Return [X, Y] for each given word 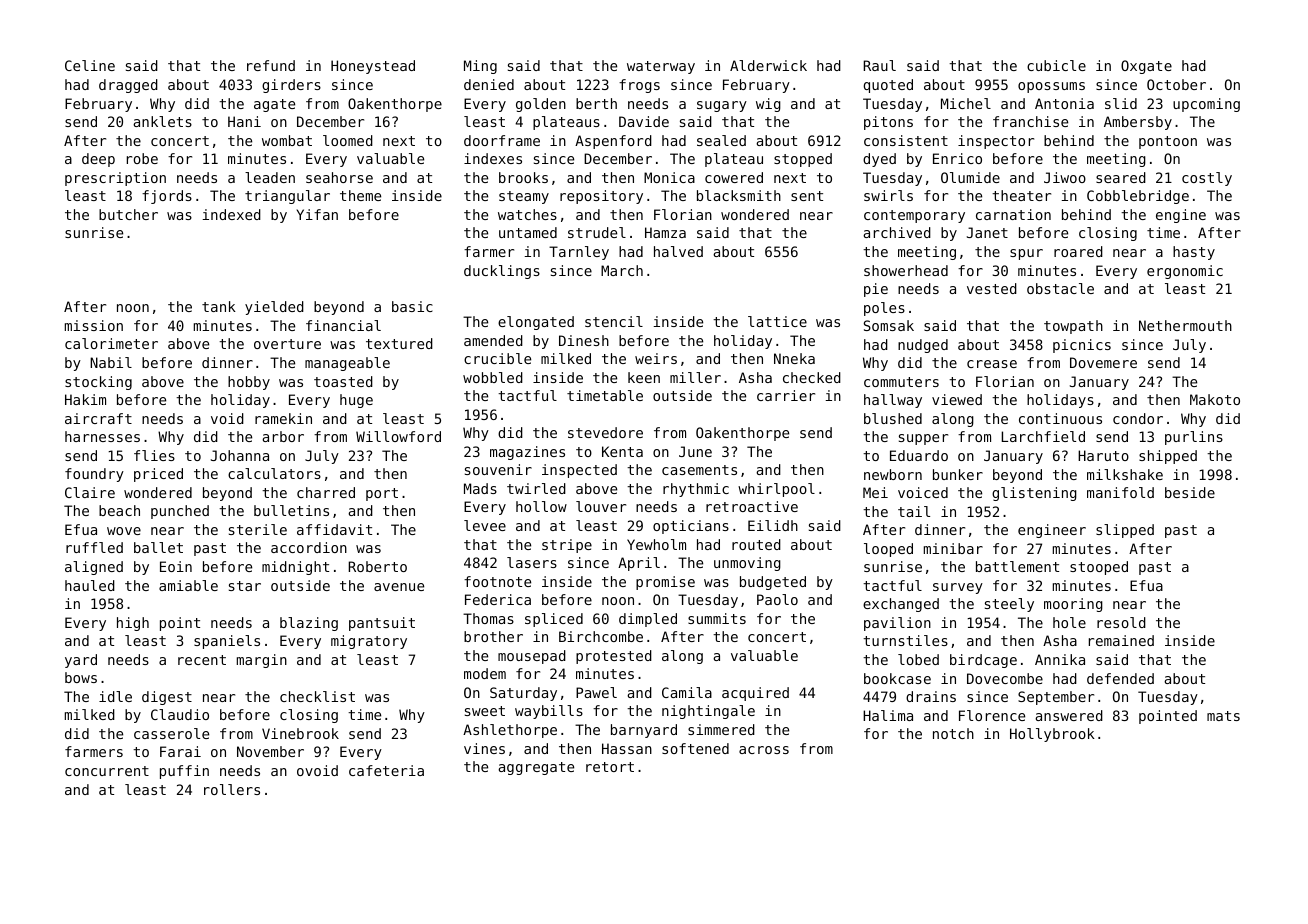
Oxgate [1146, 67]
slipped [1125, 531]
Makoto [1215, 399]
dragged [128, 86]
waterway [661, 67]
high [133, 624]
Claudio [180, 714]
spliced [554, 620]
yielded [274, 308]
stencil [614, 321]
